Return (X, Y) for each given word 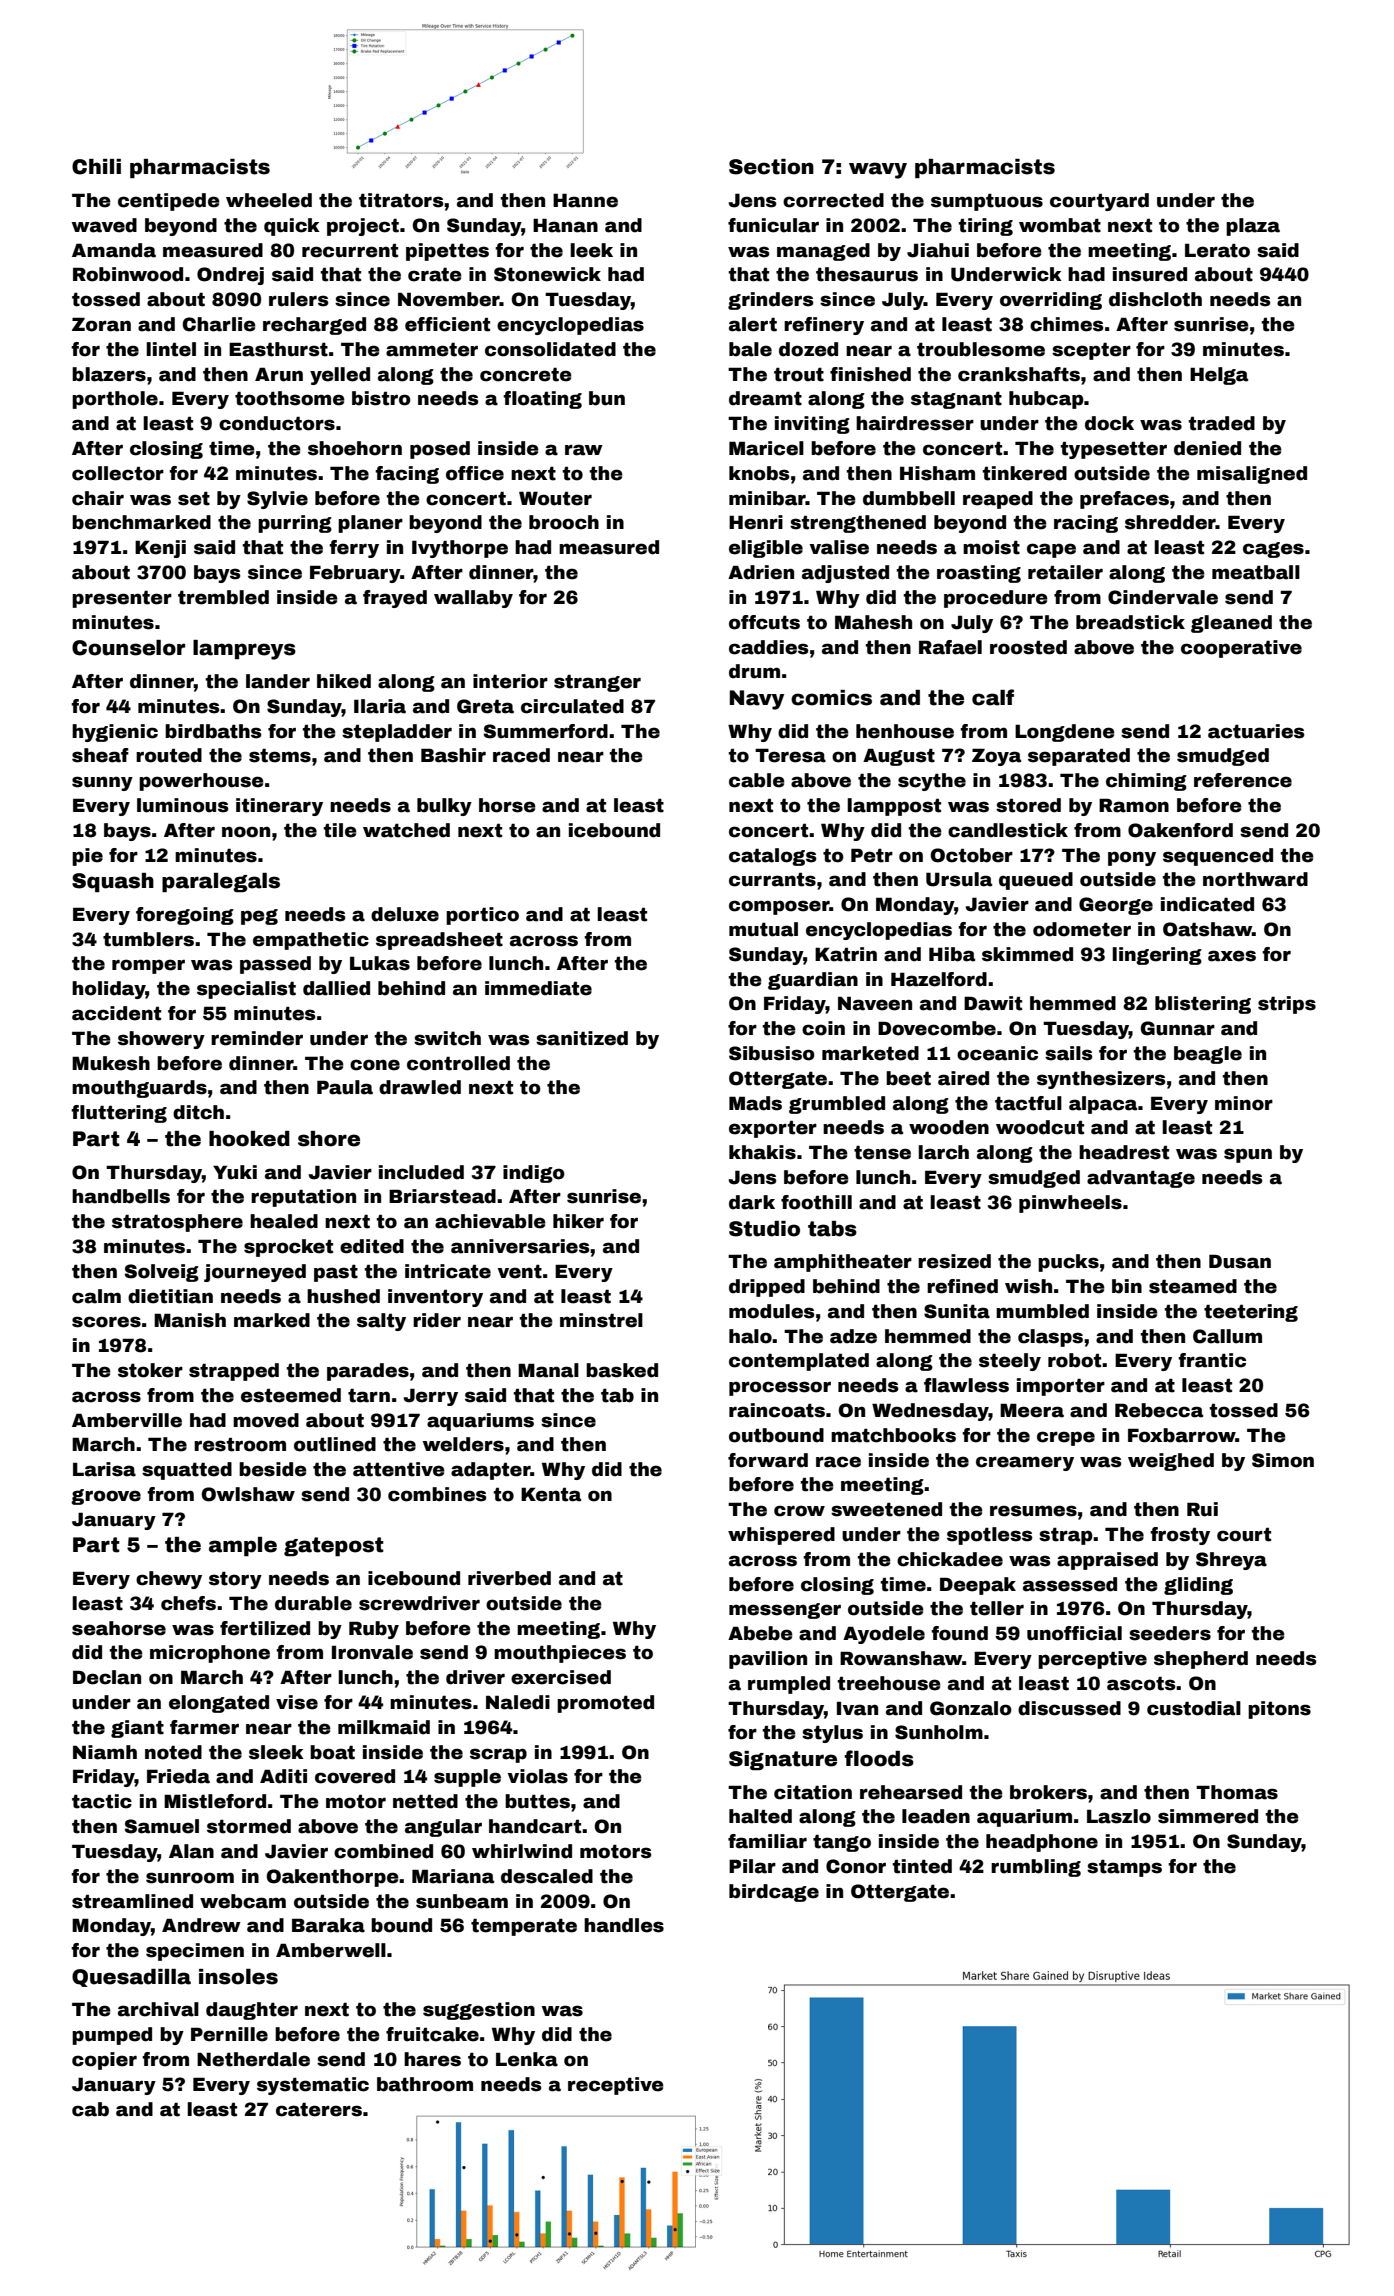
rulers (299, 299)
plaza (1253, 227)
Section (771, 167)
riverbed (509, 1578)
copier (104, 2061)
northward (1255, 879)
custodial (1194, 1708)
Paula (345, 1087)
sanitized (582, 1038)
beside (273, 1469)
